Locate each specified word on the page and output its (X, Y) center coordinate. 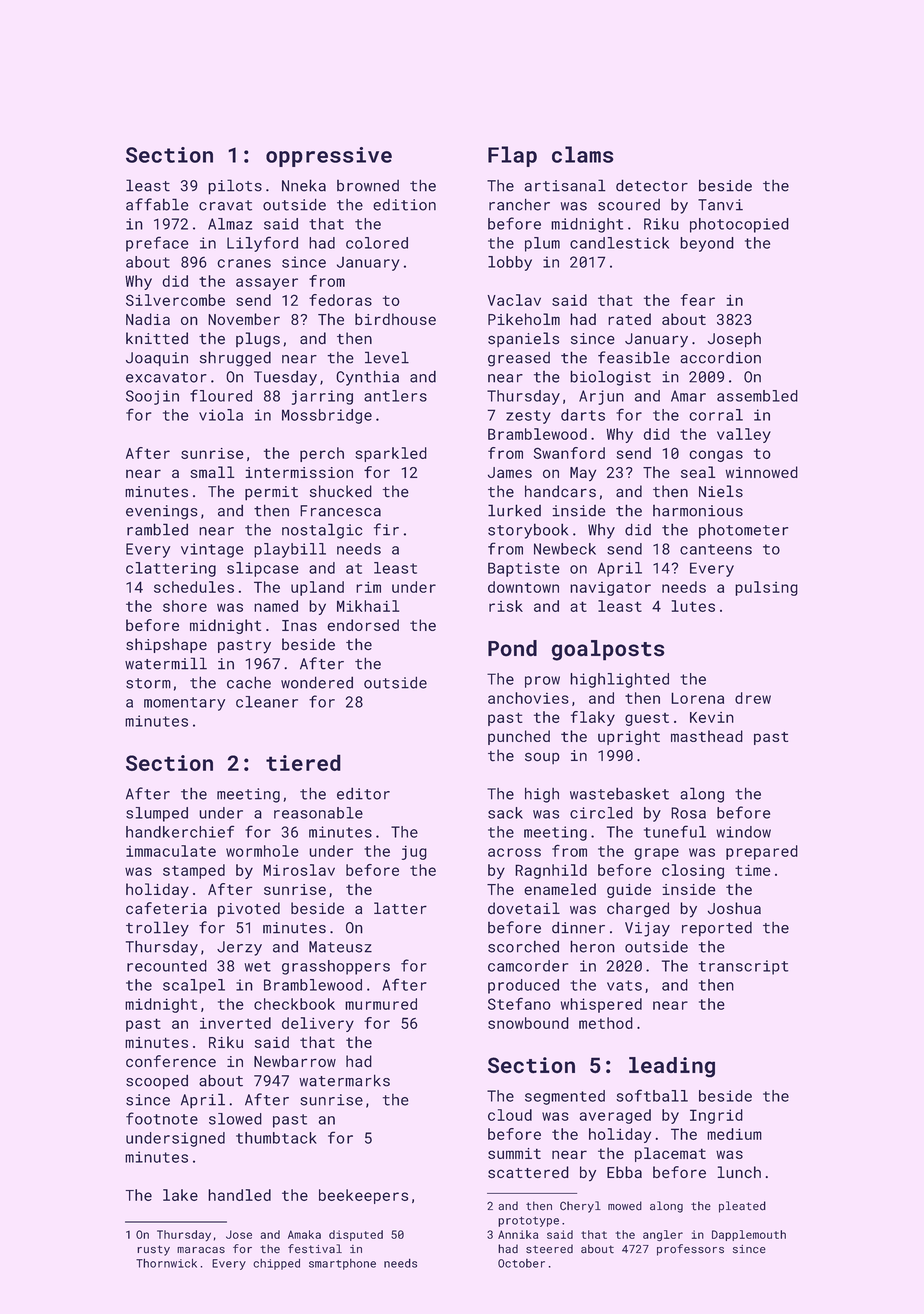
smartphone (342, 1264)
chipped (276, 1264)
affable (157, 204)
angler (663, 1236)
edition (404, 205)
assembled (757, 396)
